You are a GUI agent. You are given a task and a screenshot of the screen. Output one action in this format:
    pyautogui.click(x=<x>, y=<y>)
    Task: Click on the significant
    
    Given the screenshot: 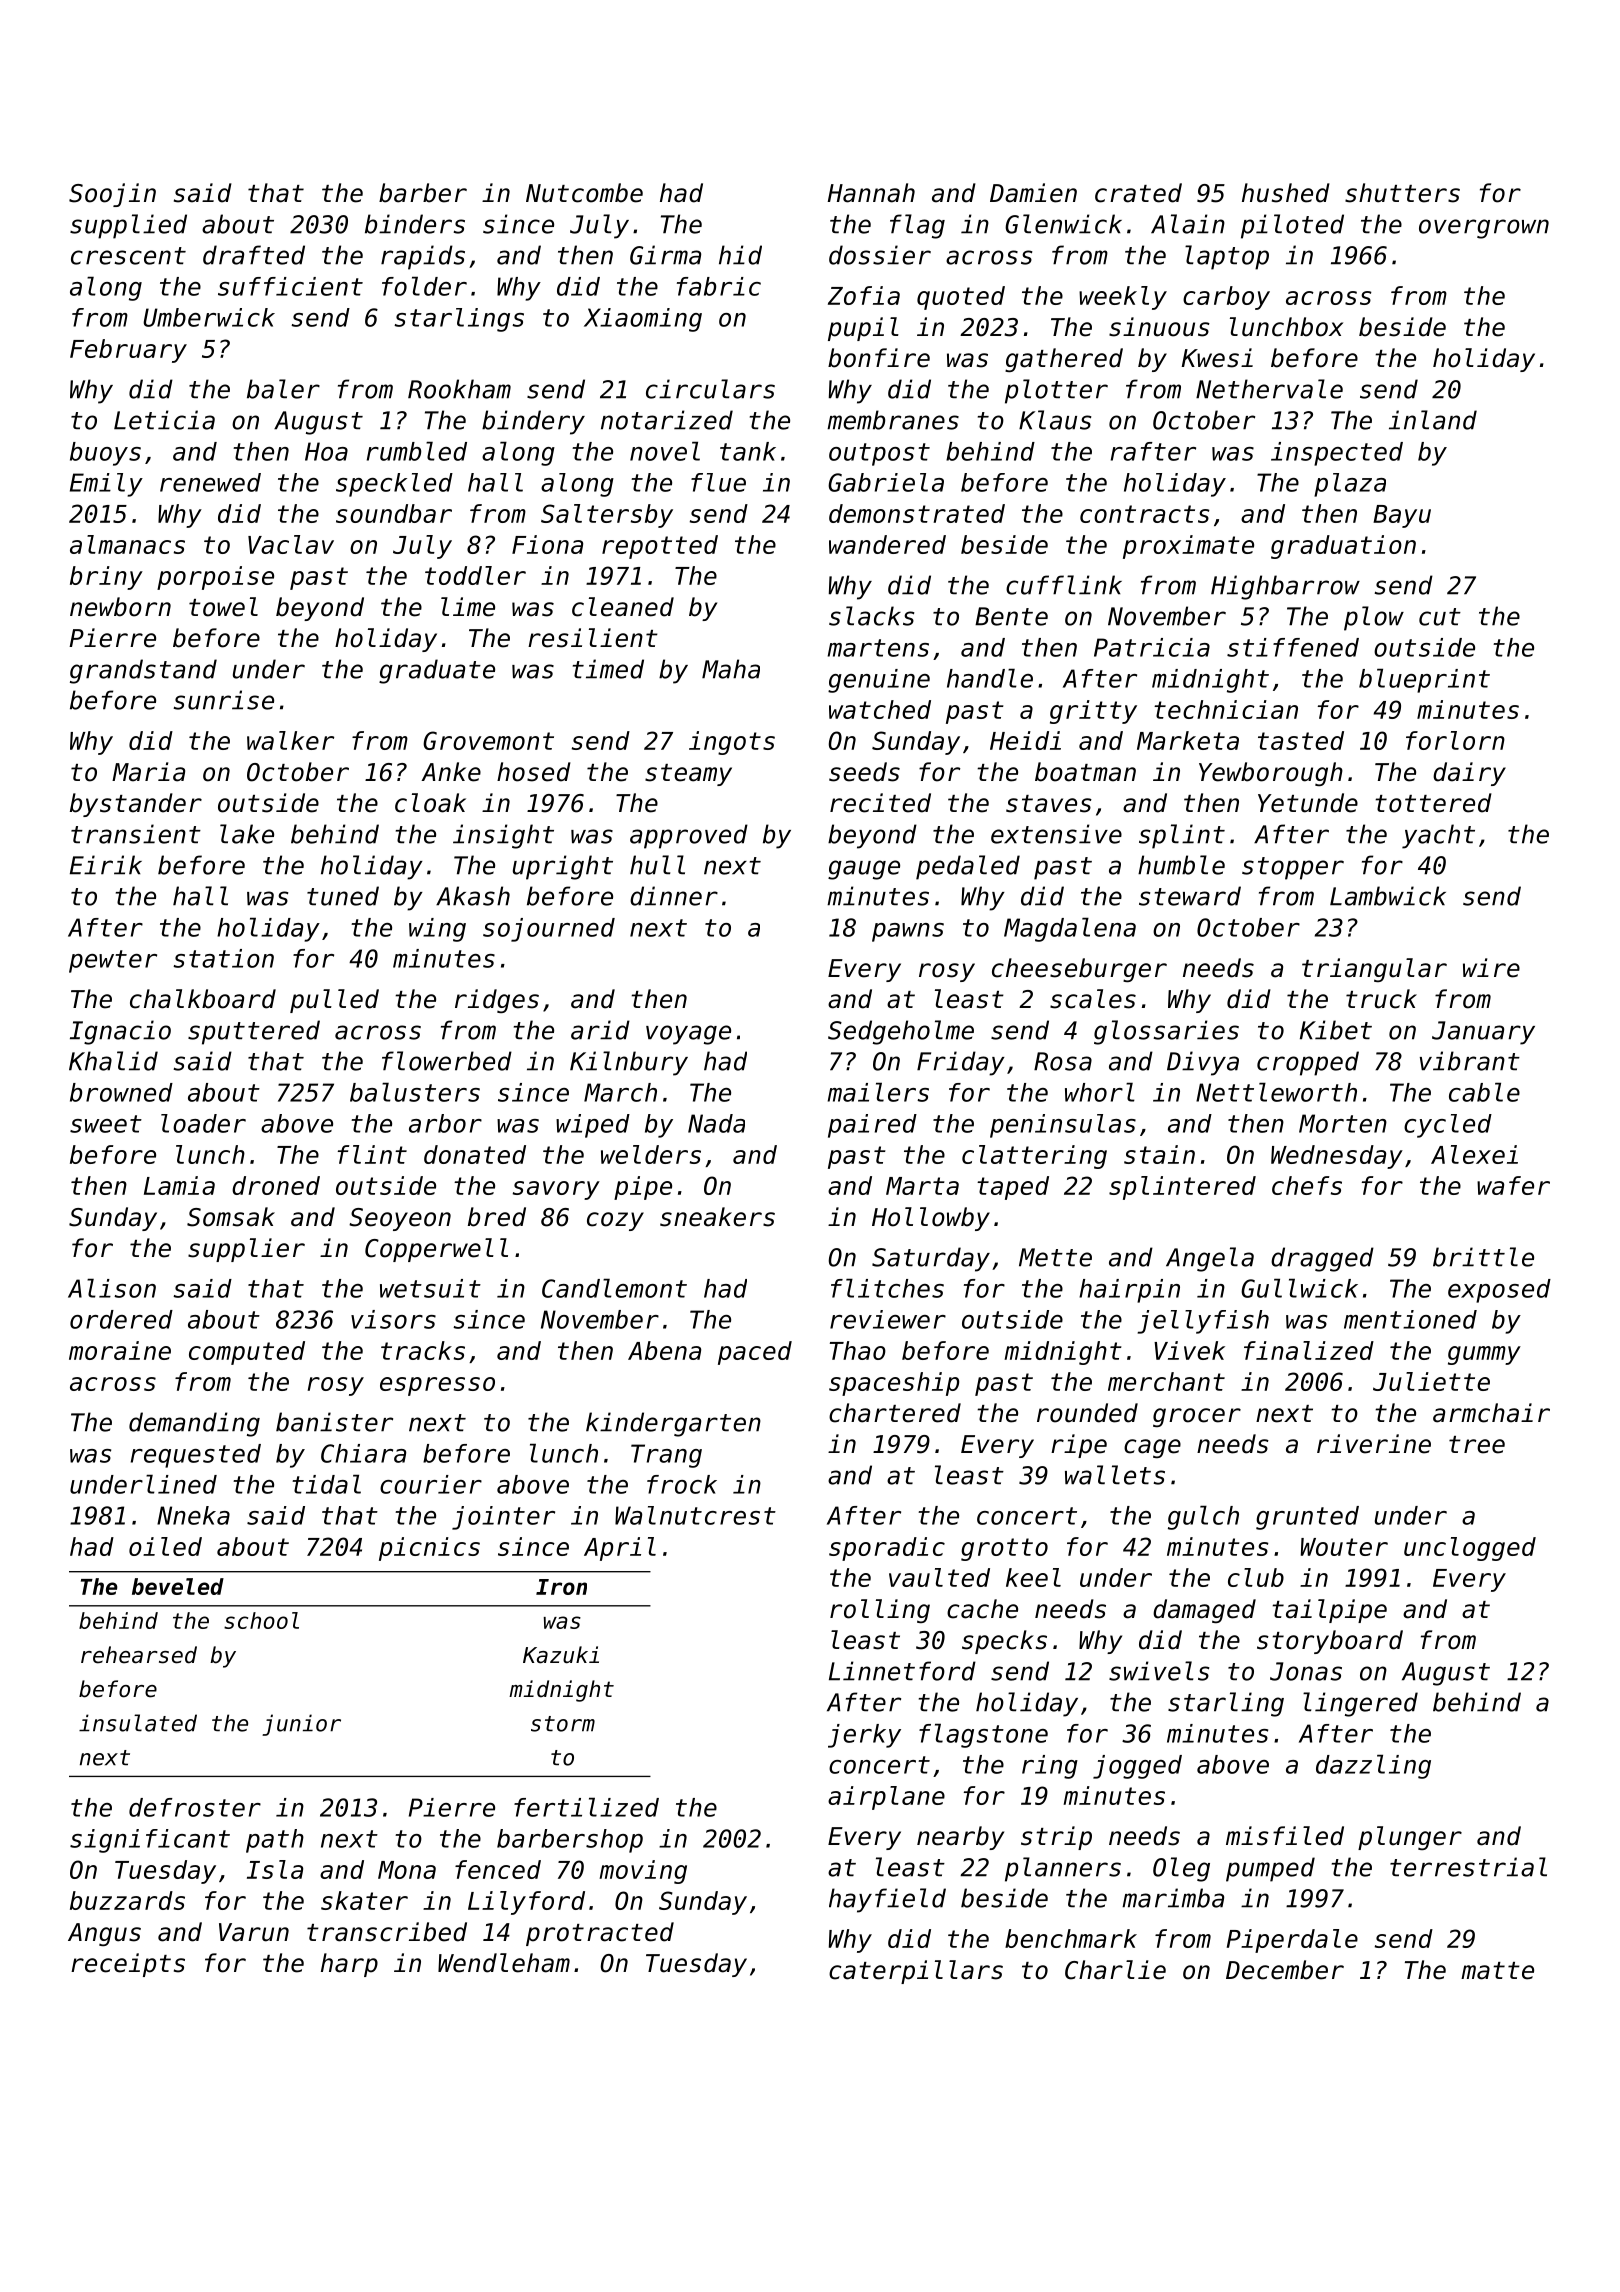 What is the action you would take?
    pyautogui.click(x=150, y=1841)
